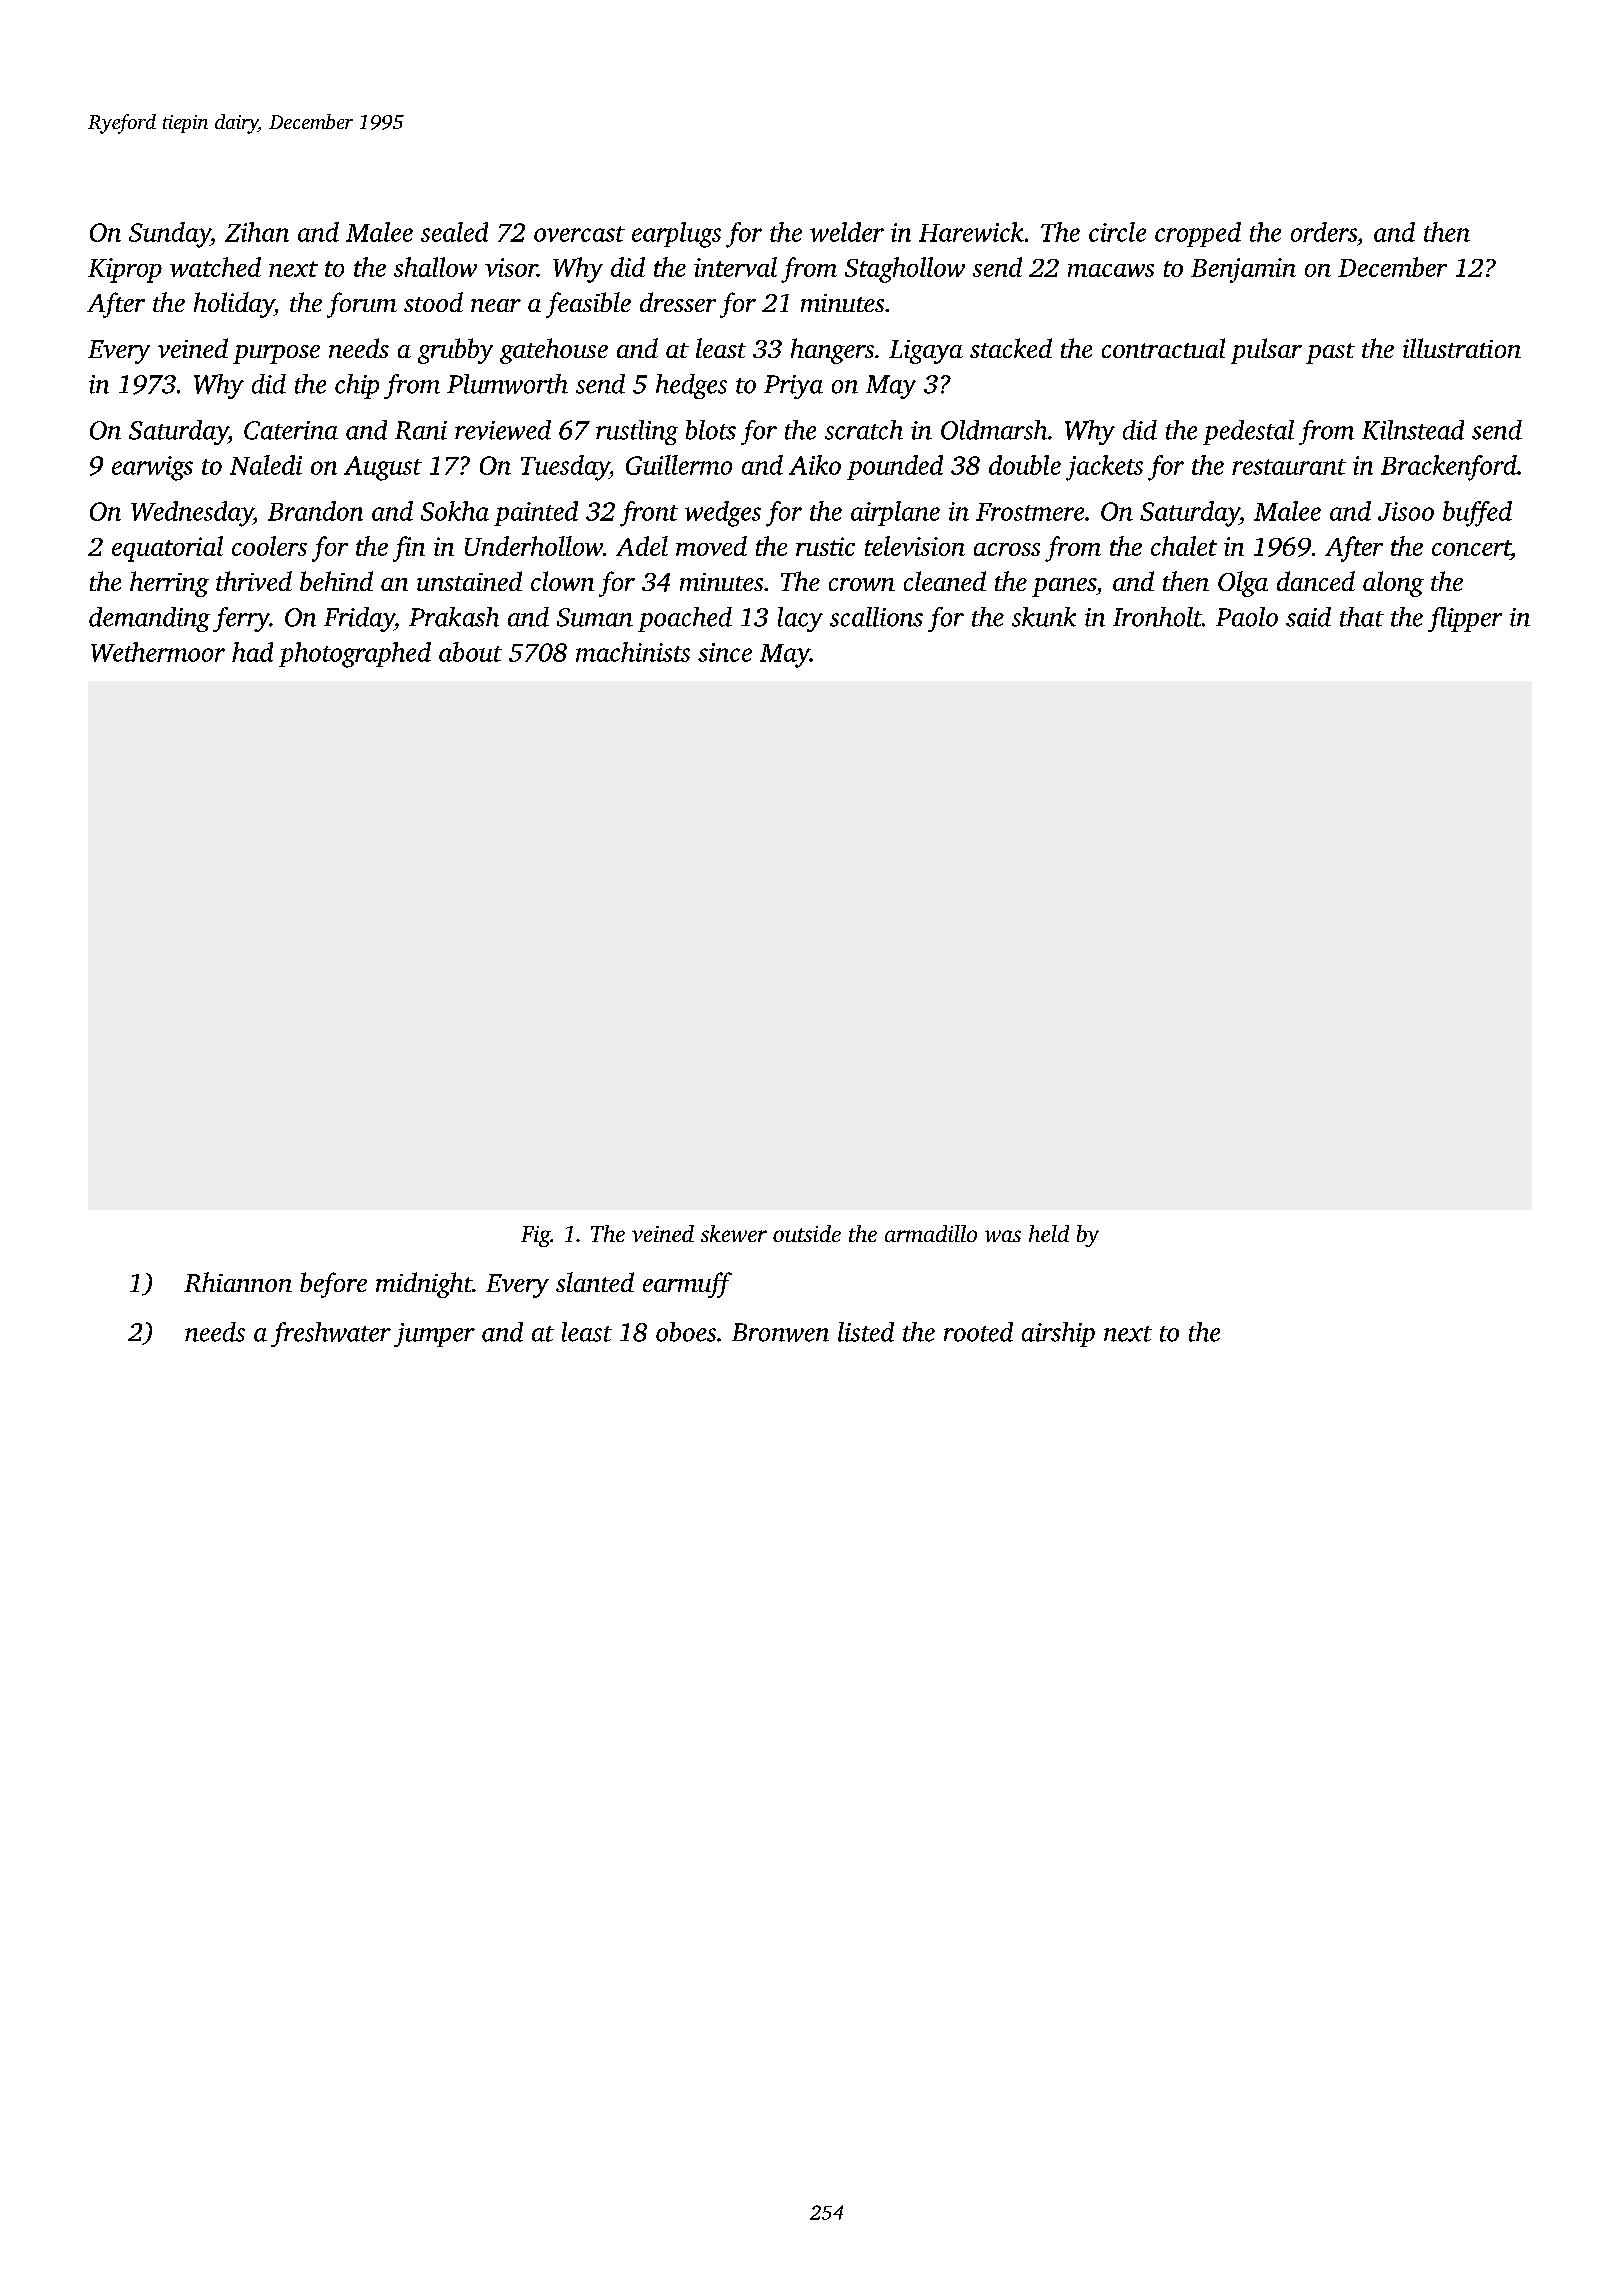 Image resolution: width=1620 pixels, height=2292 pixels. What do you see at coordinates (238, 1282) in the image?
I see `Rhiannon` at bounding box center [238, 1282].
